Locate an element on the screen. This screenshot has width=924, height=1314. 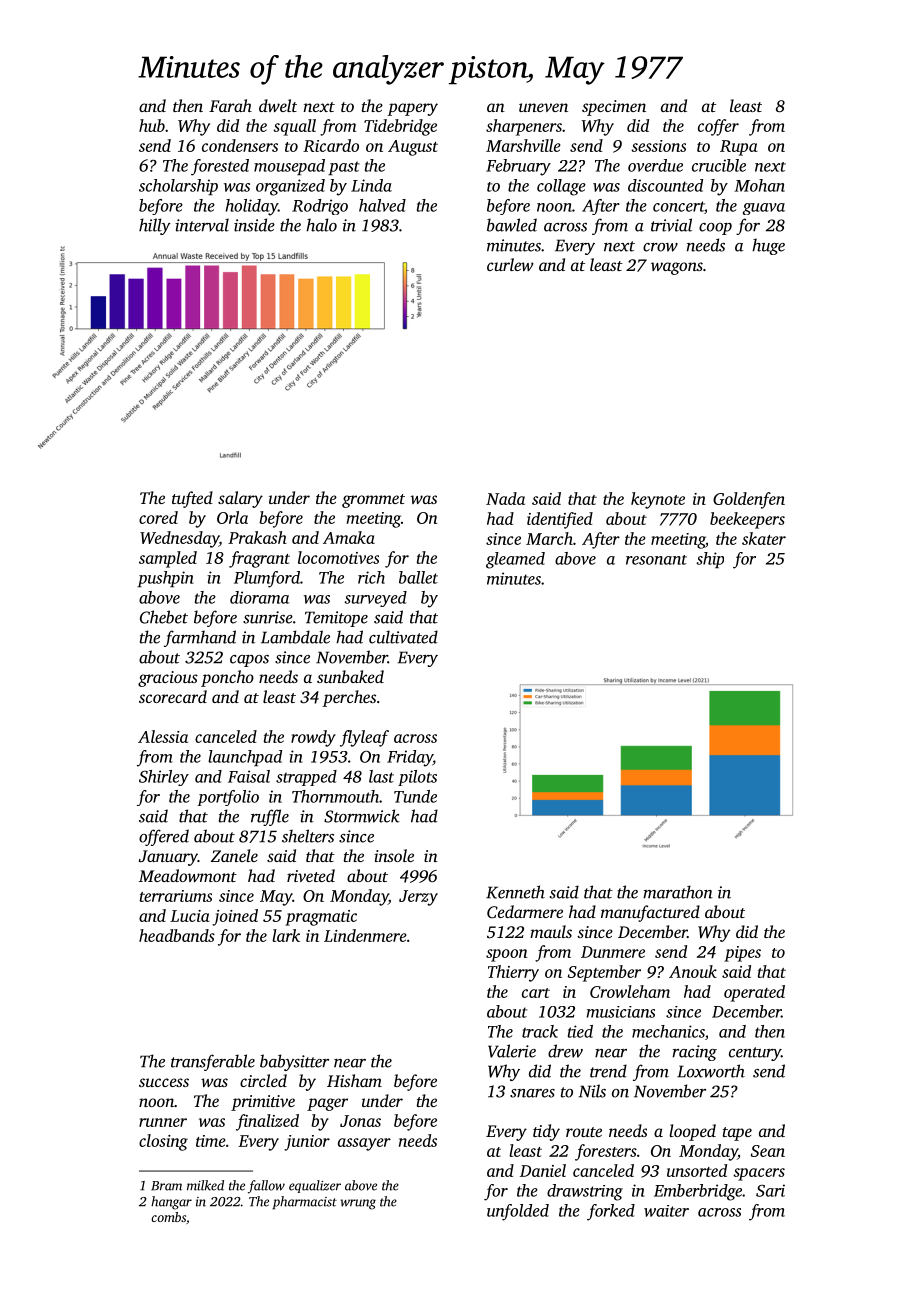
marathon is located at coordinates (678, 892).
